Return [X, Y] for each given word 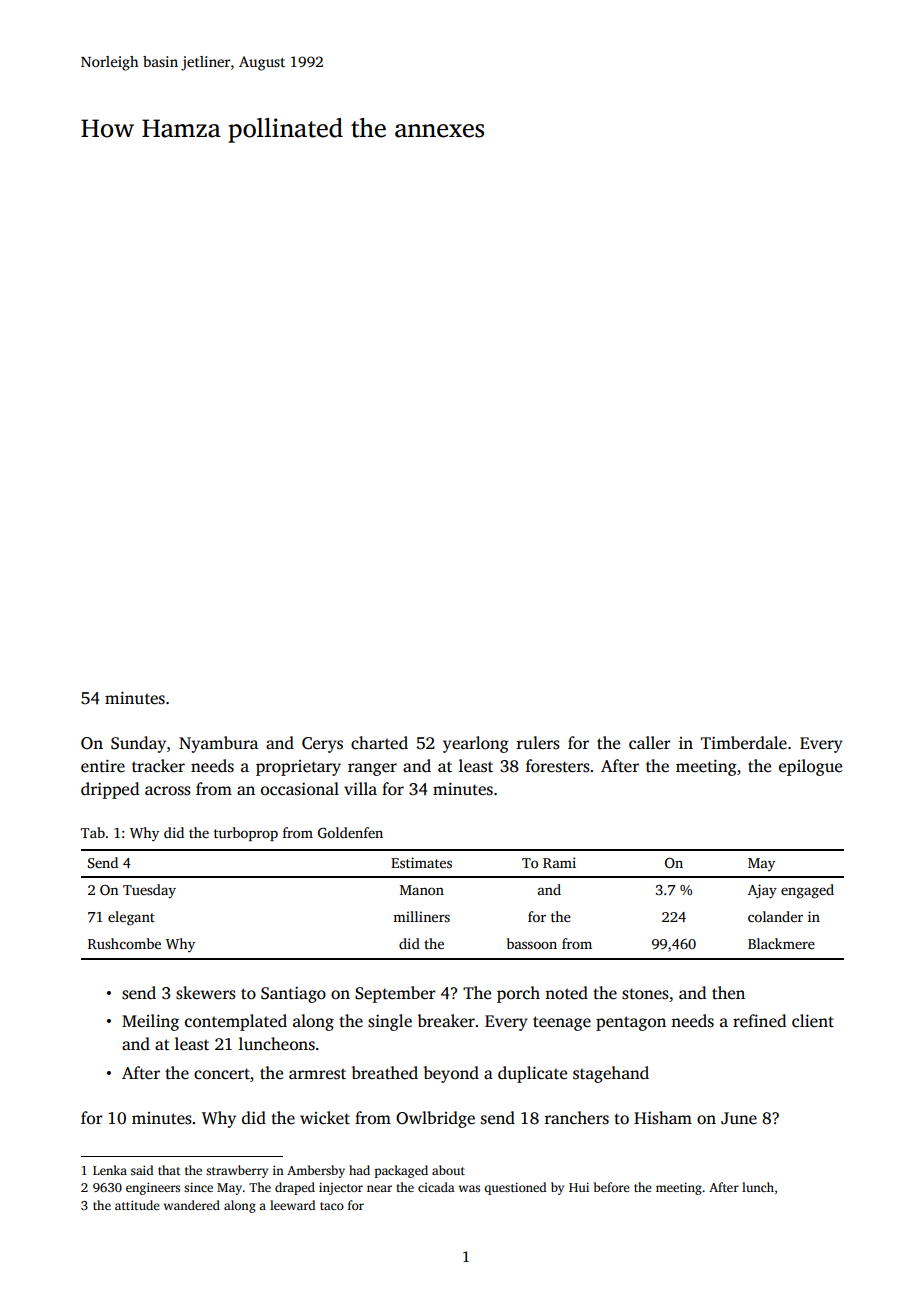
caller [650, 743]
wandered [192, 1205]
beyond [451, 1074]
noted [566, 993]
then [728, 992]
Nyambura [218, 744]
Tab [93, 832]
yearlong [476, 744]
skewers [206, 993]
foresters [558, 766]
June [739, 1118]
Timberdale [744, 743]
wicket [325, 1118]
